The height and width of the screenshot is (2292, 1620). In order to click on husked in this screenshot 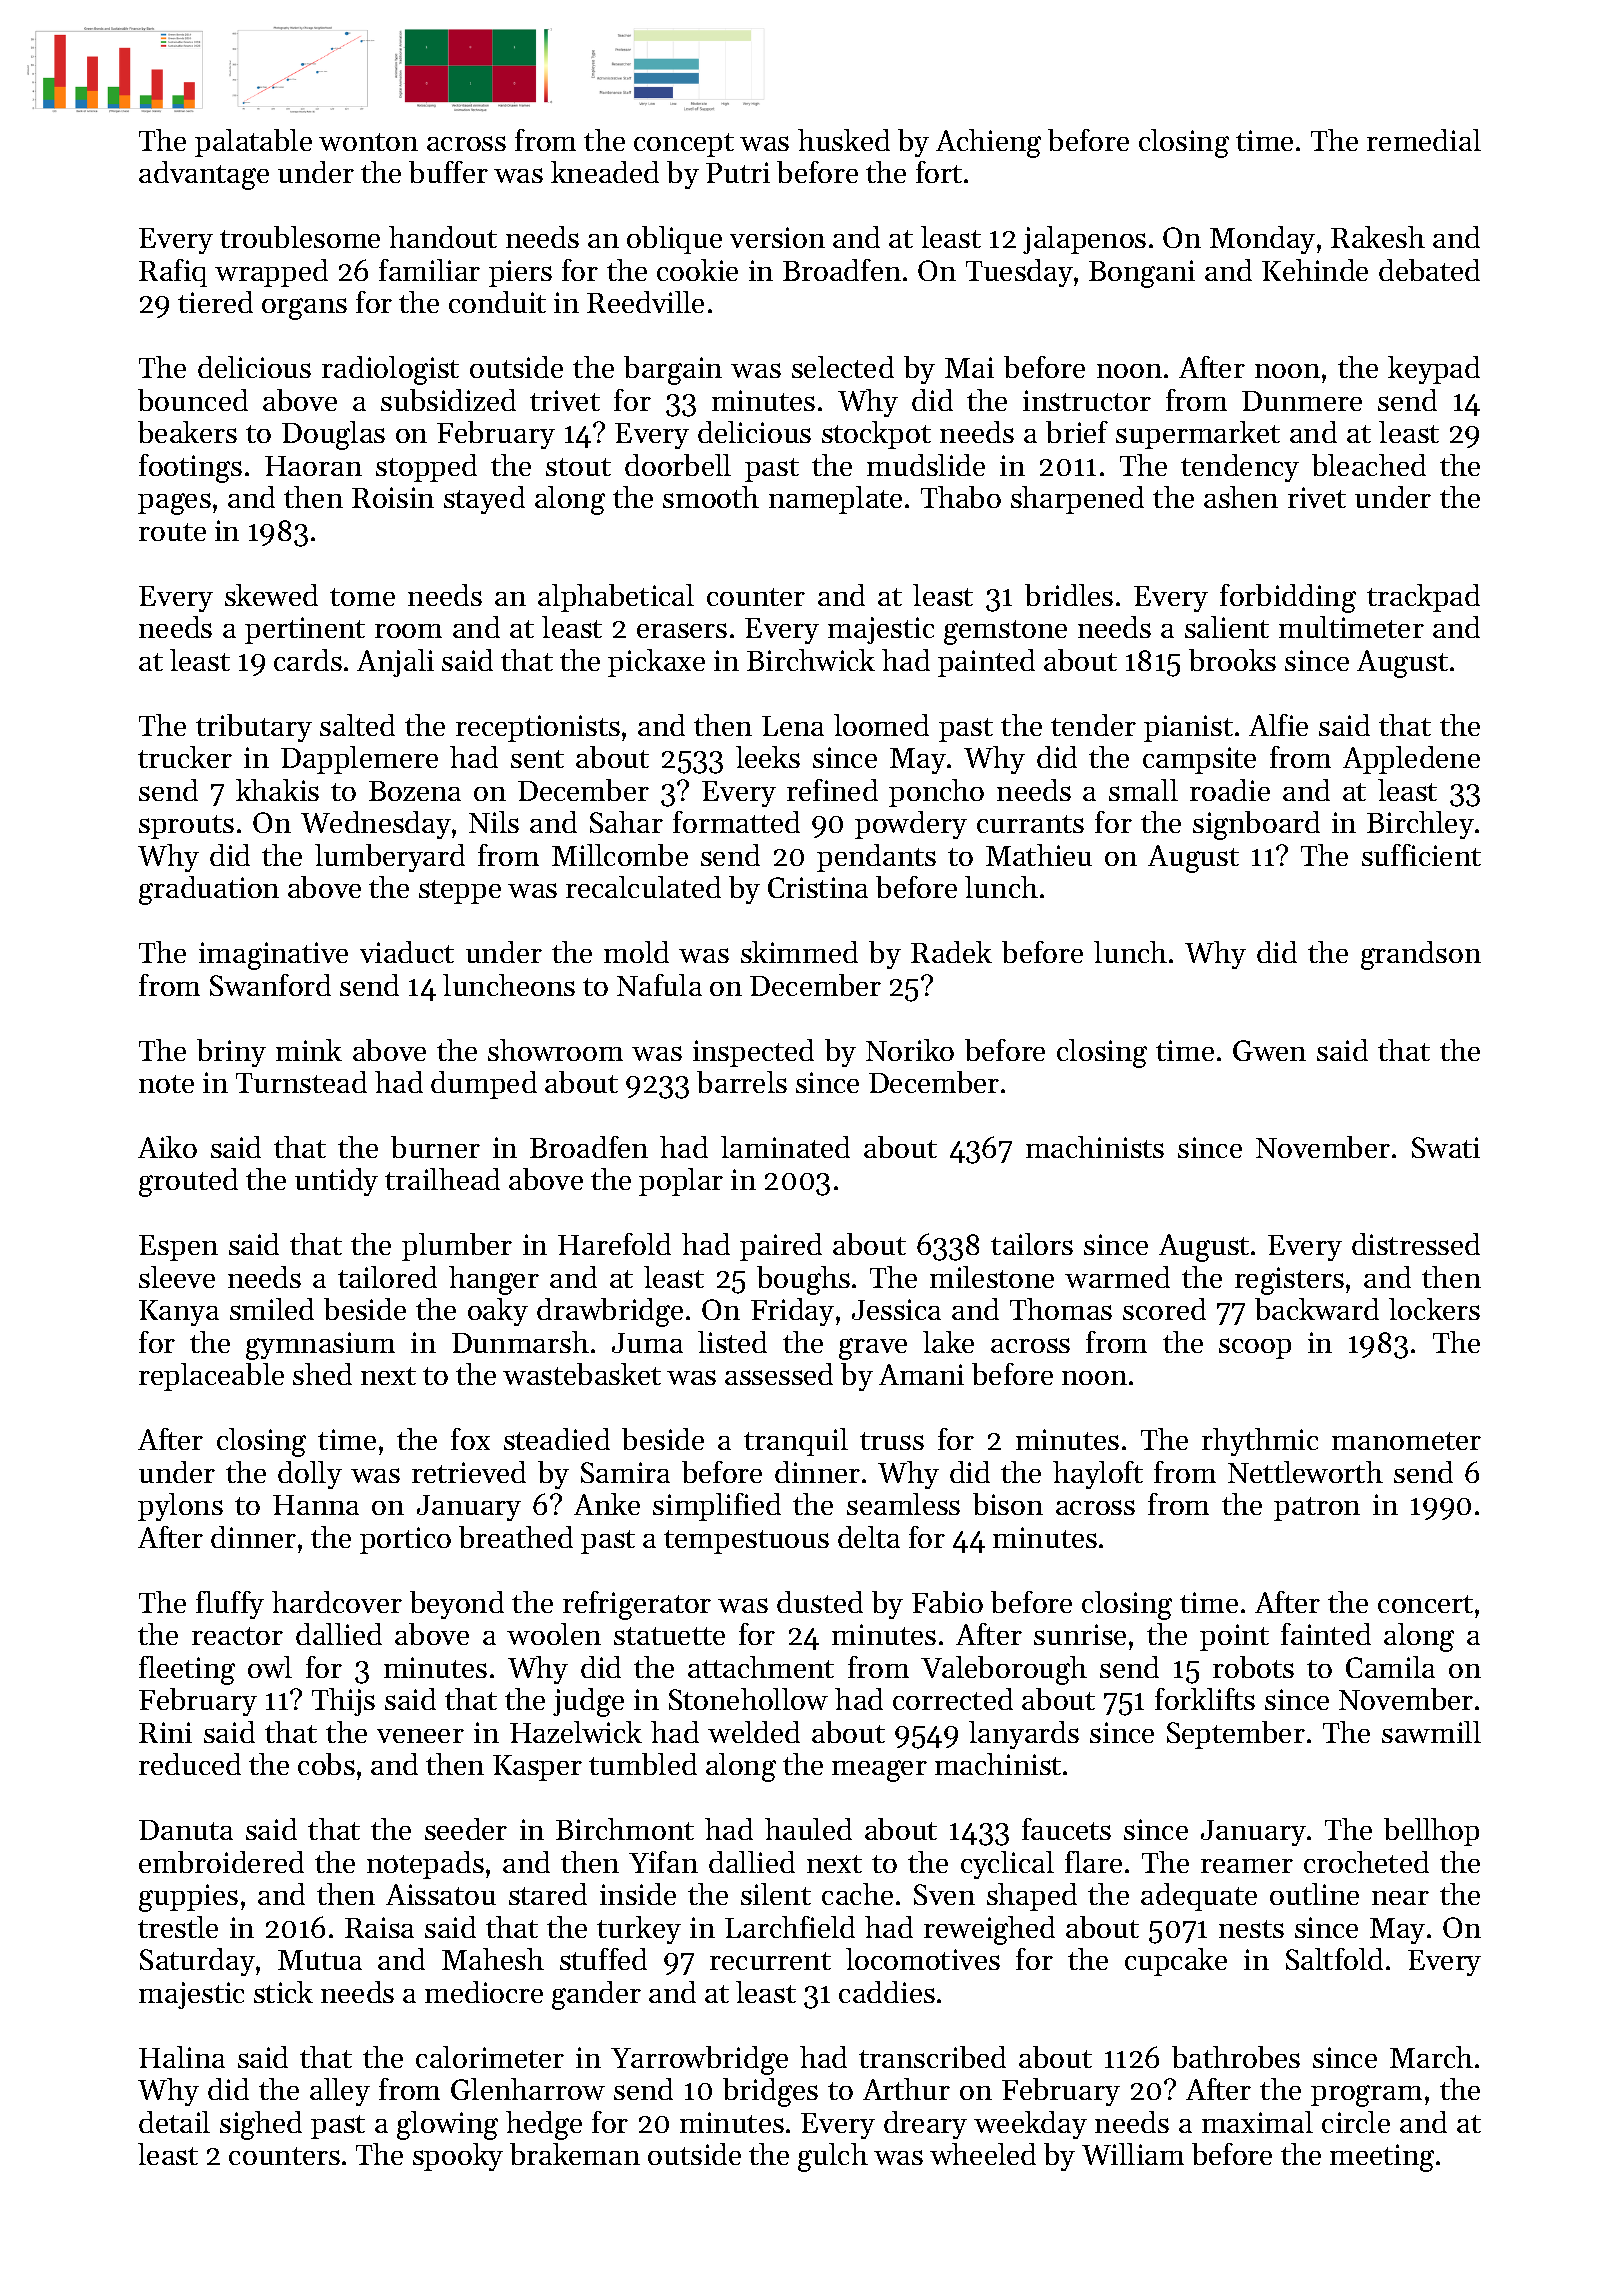, I will do `click(844, 140)`.
